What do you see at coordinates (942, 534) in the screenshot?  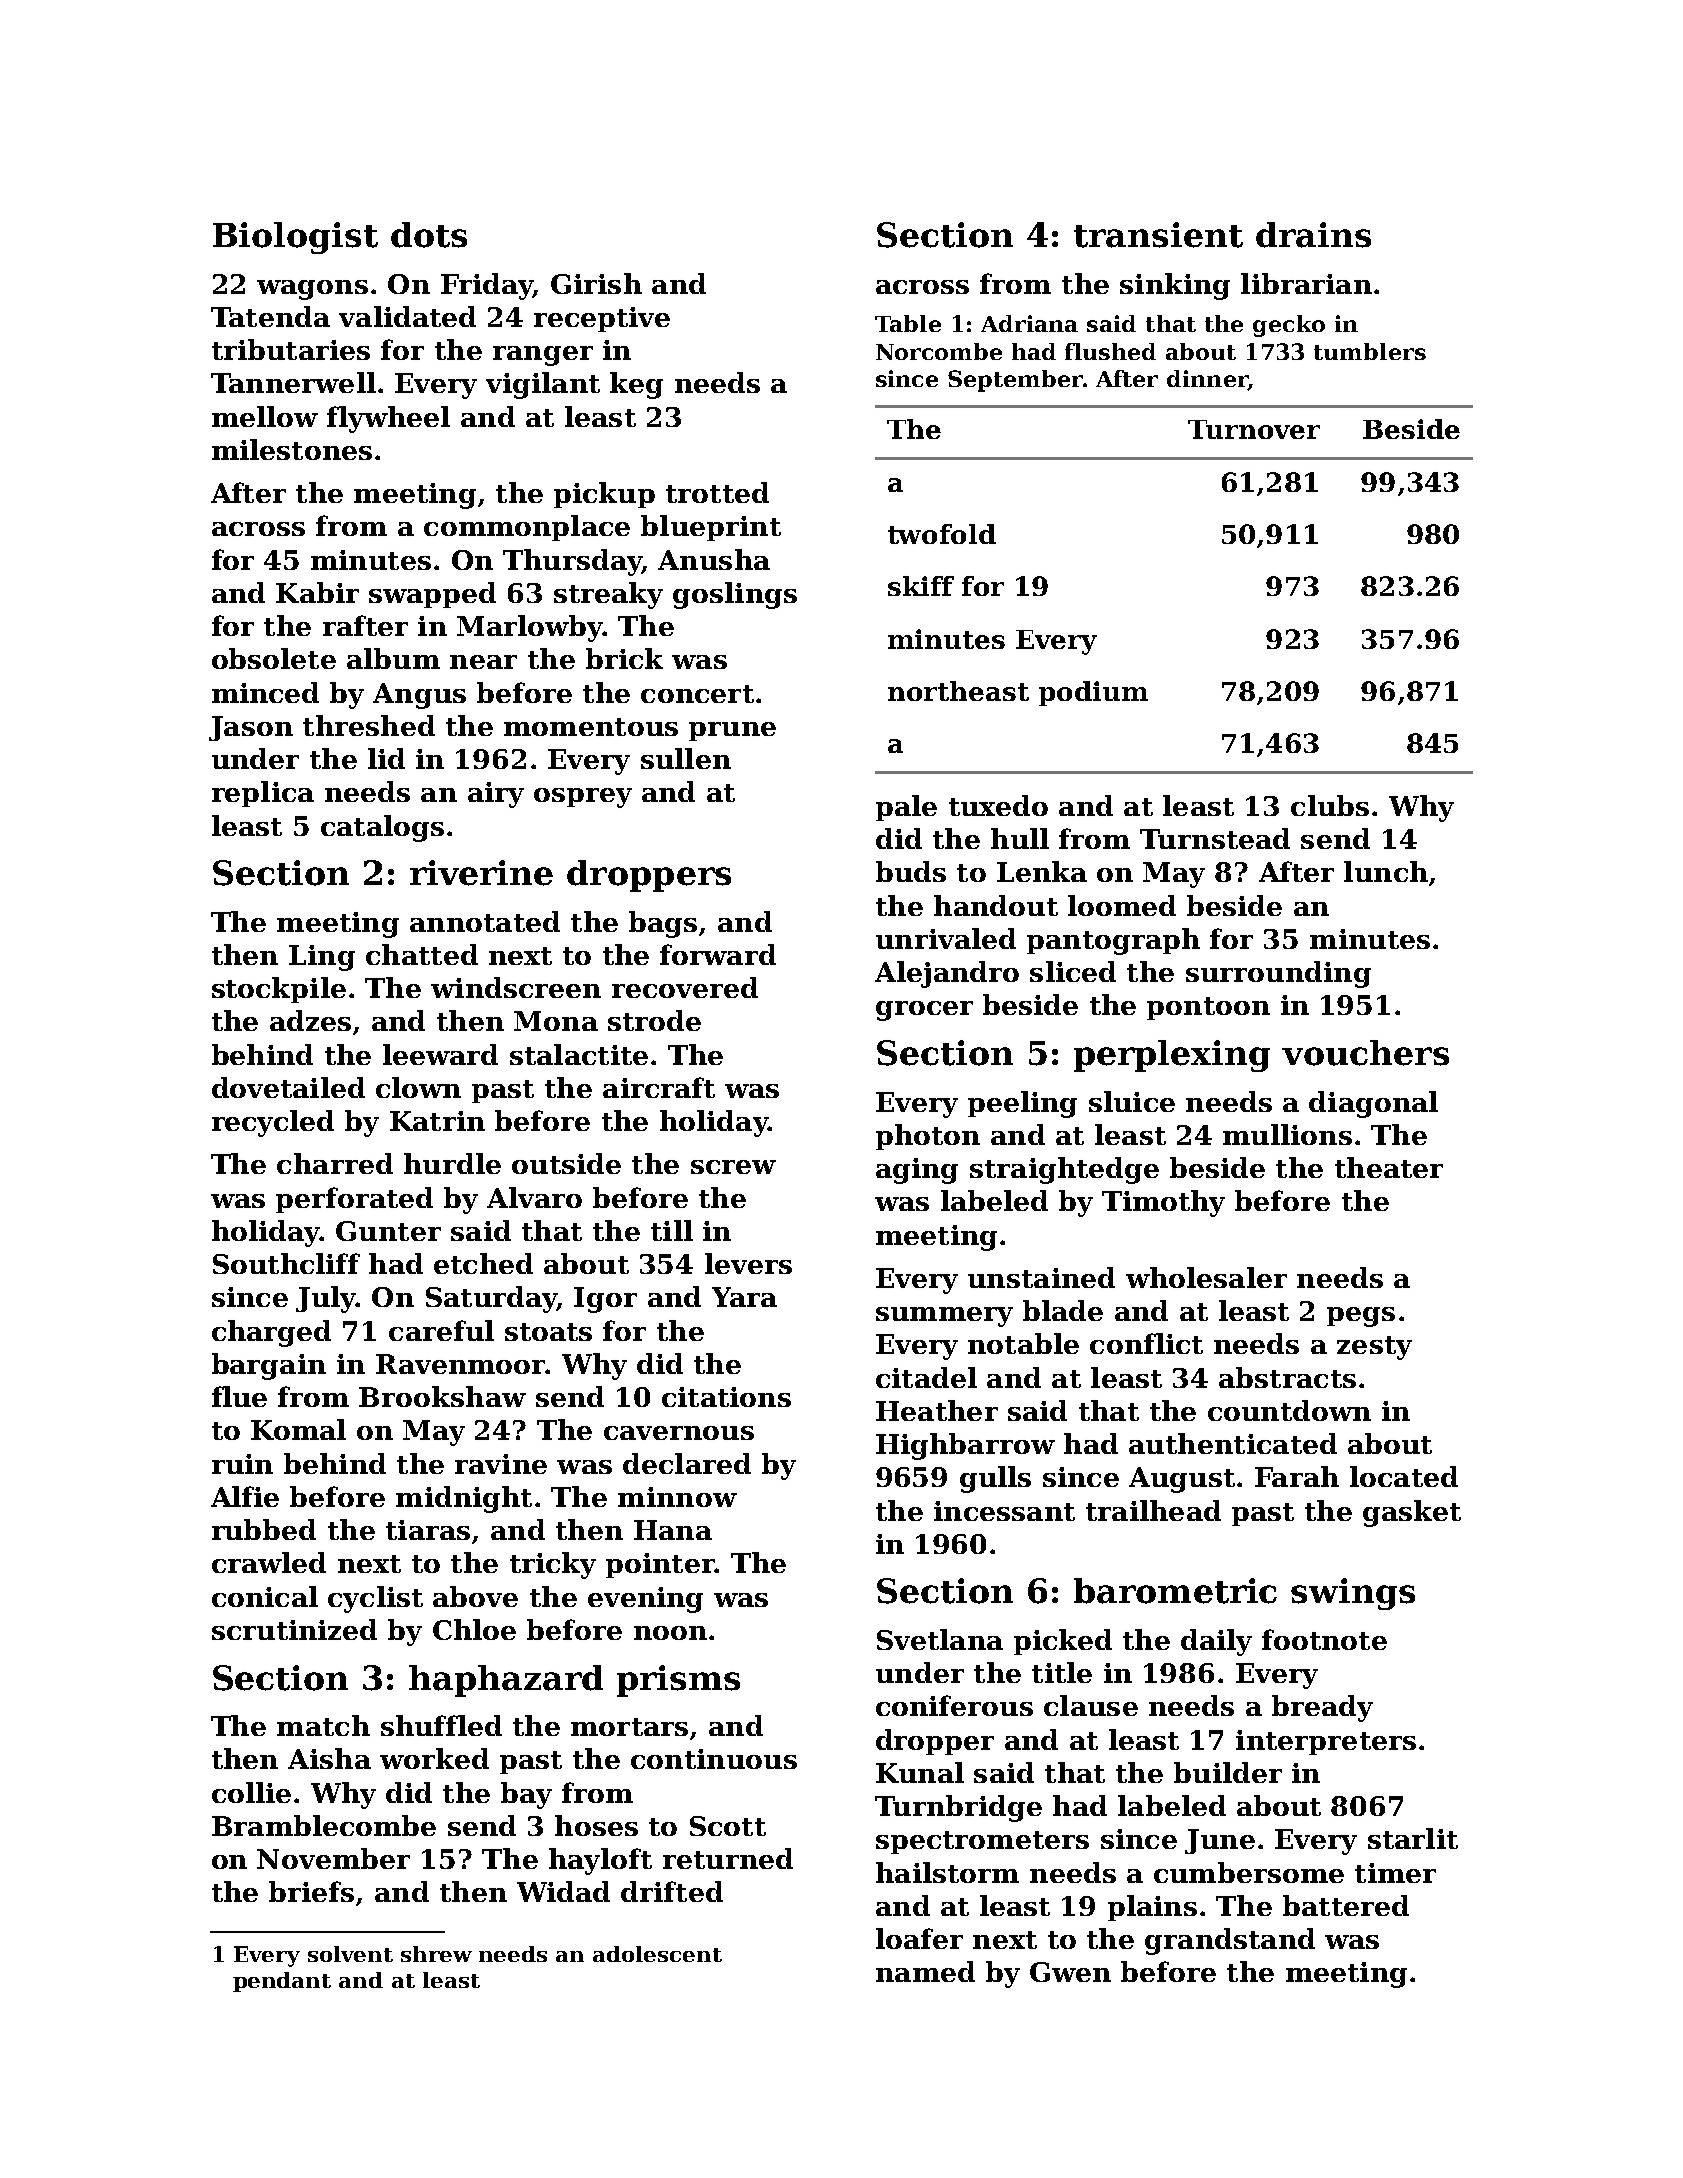 I see `twofold` at bounding box center [942, 534].
